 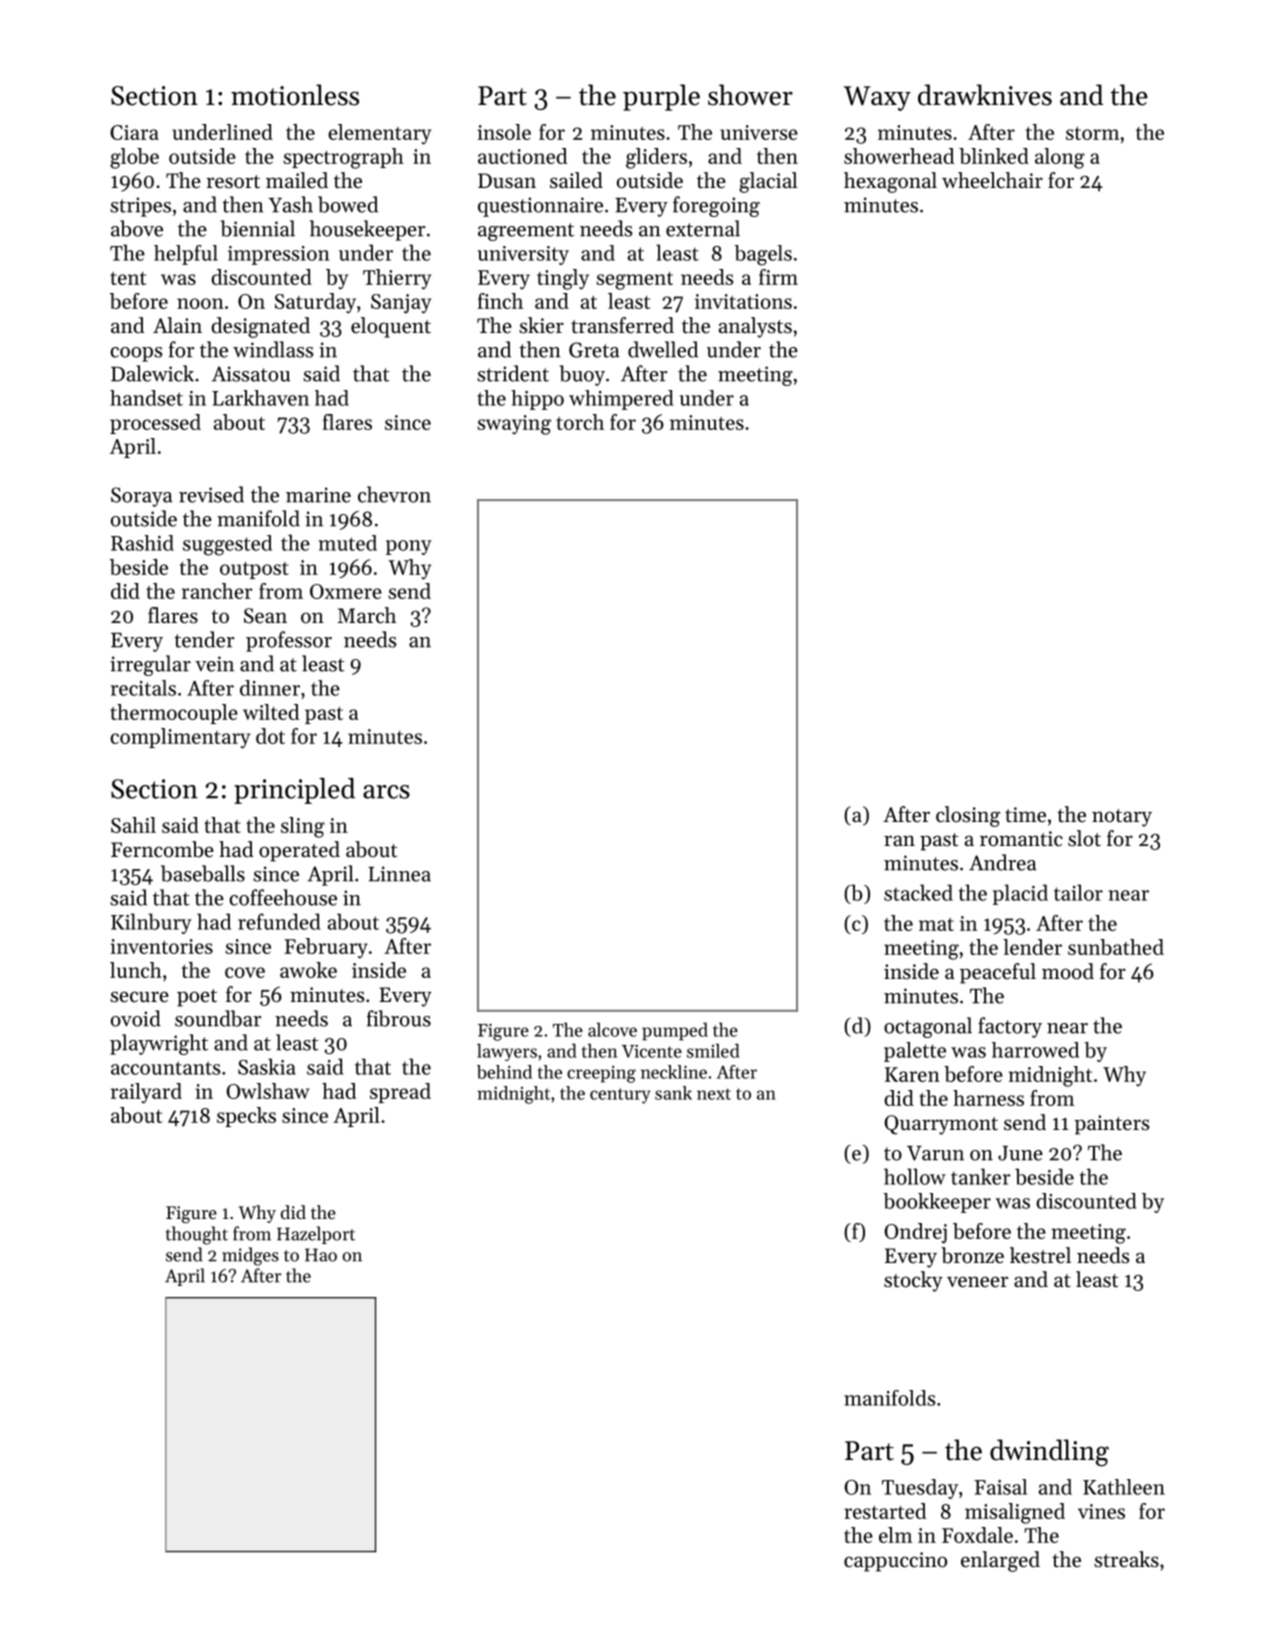 What do you see at coordinates (1122, 818) in the screenshot?
I see `notary` at bounding box center [1122, 818].
